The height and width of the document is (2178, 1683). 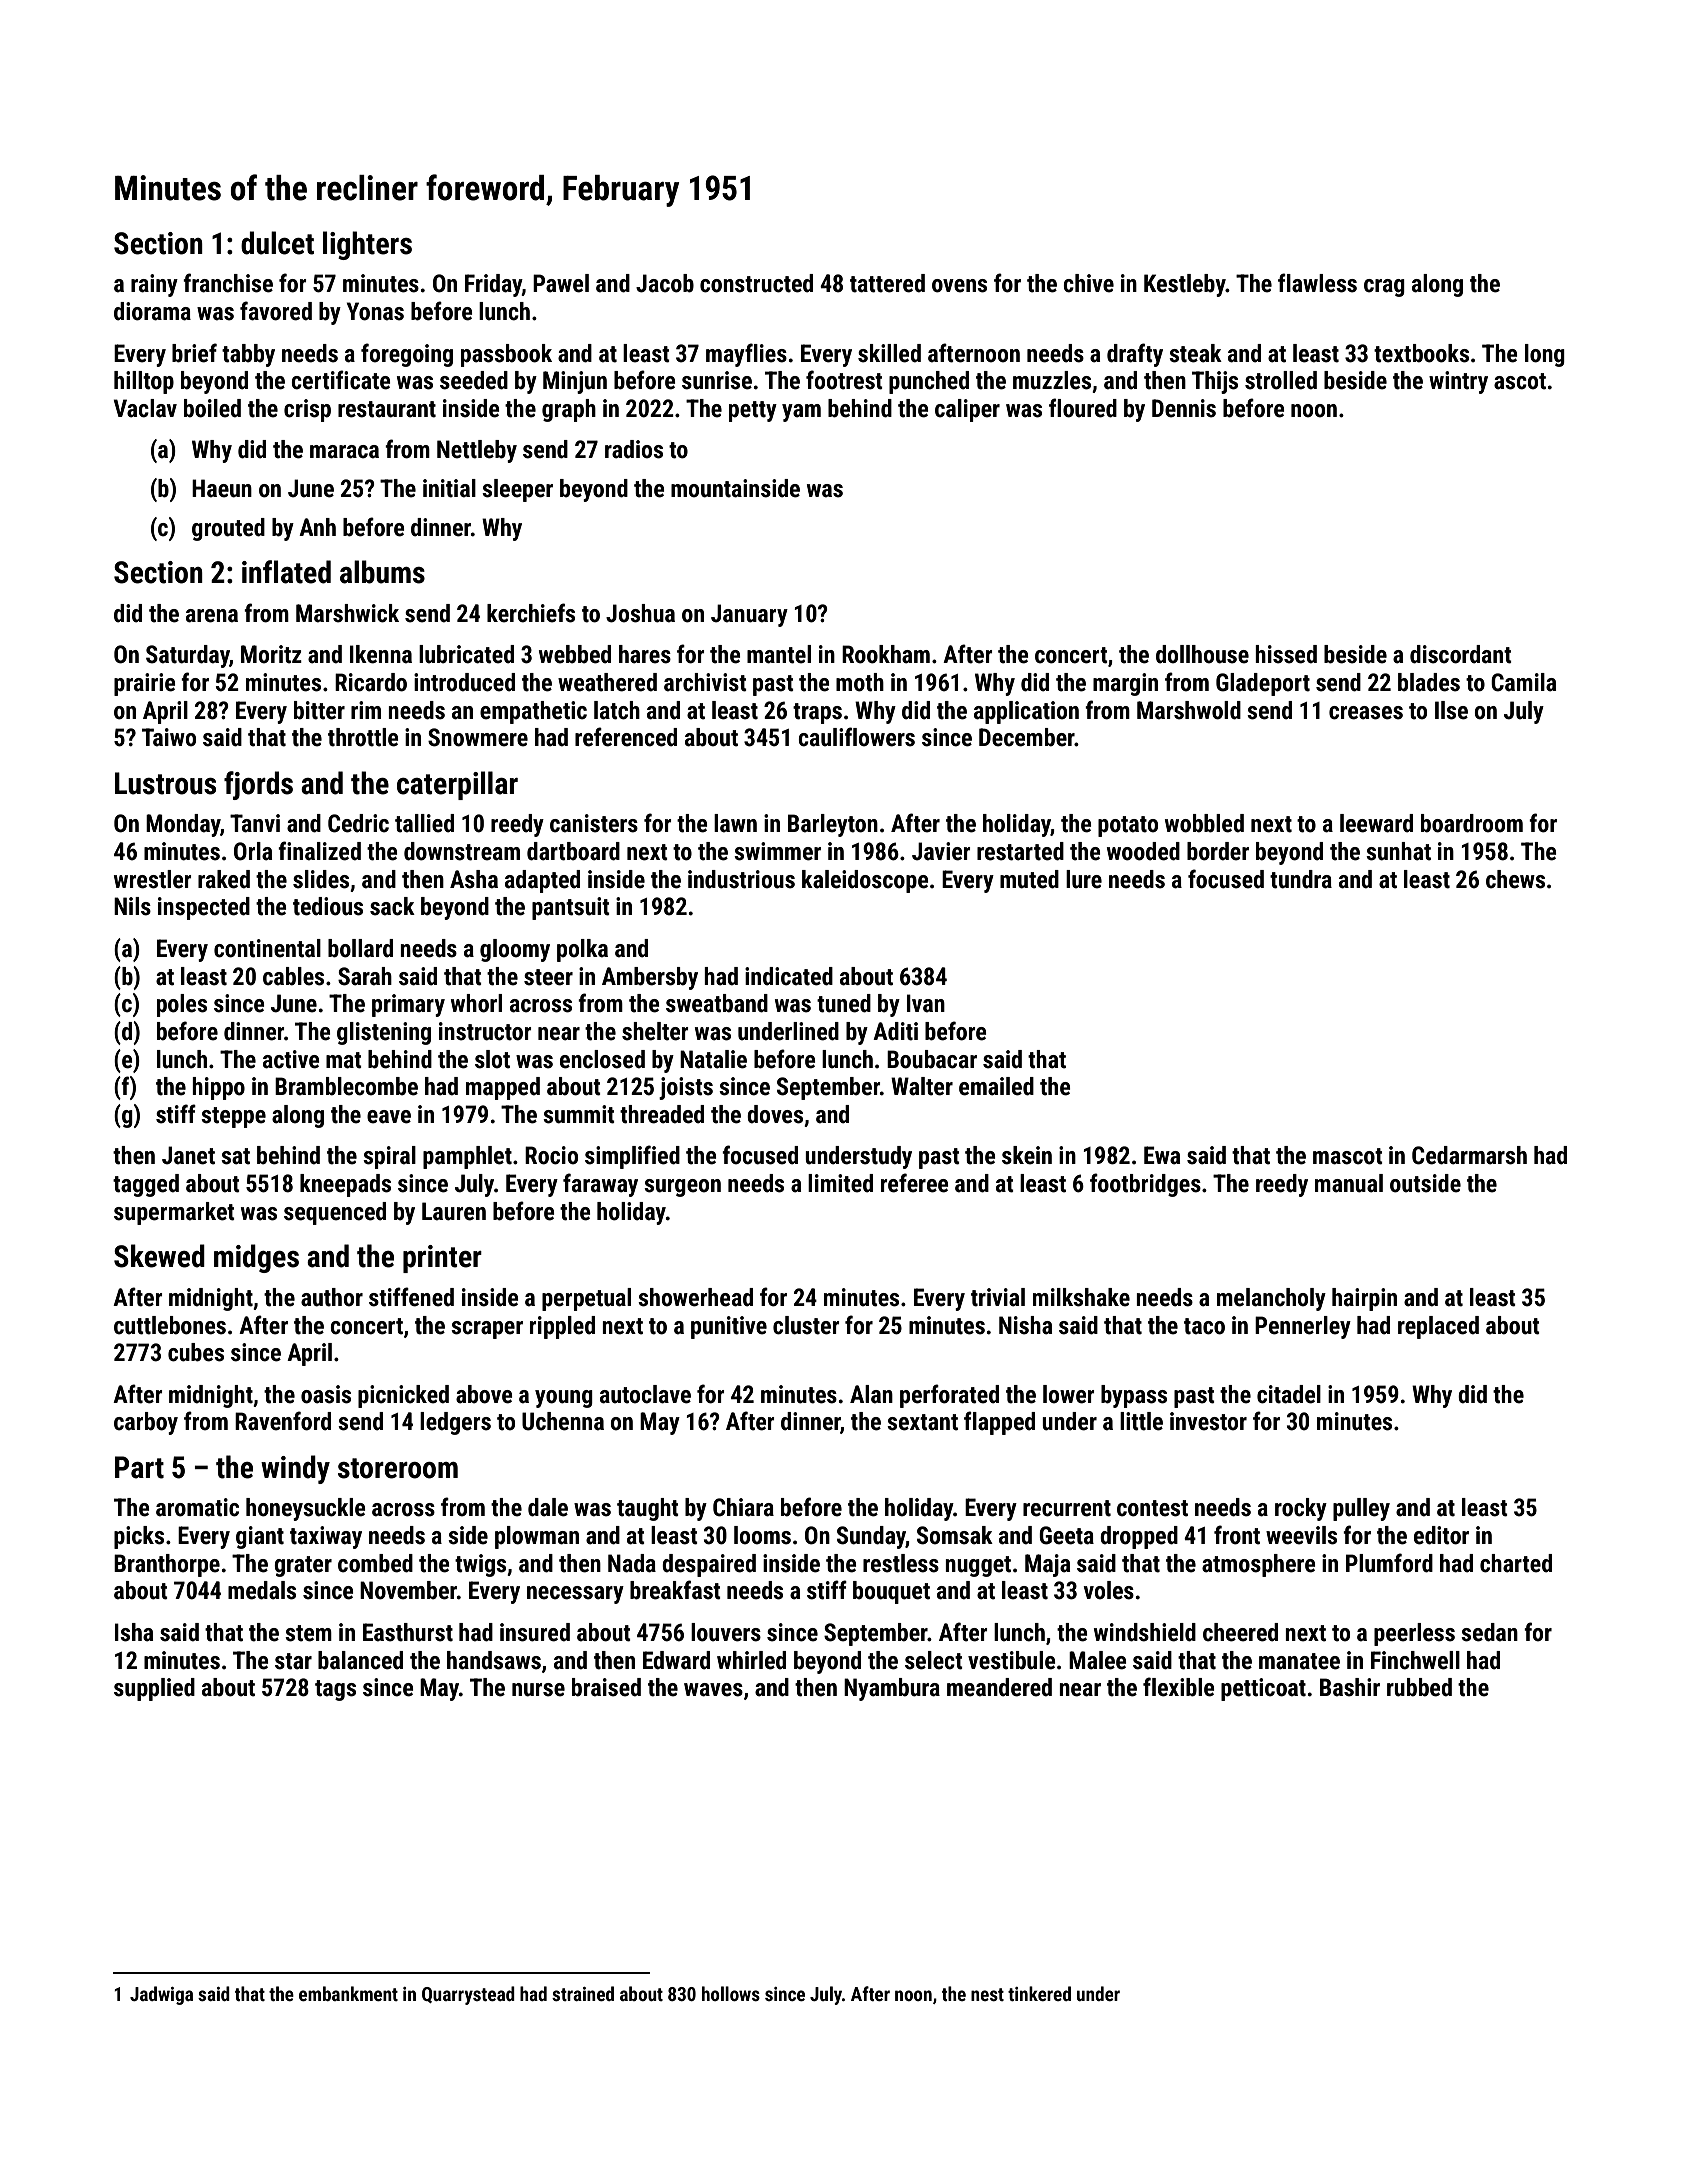 What do you see at coordinates (319, 710) in the document?
I see `bitter` at bounding box center [319, 710].
